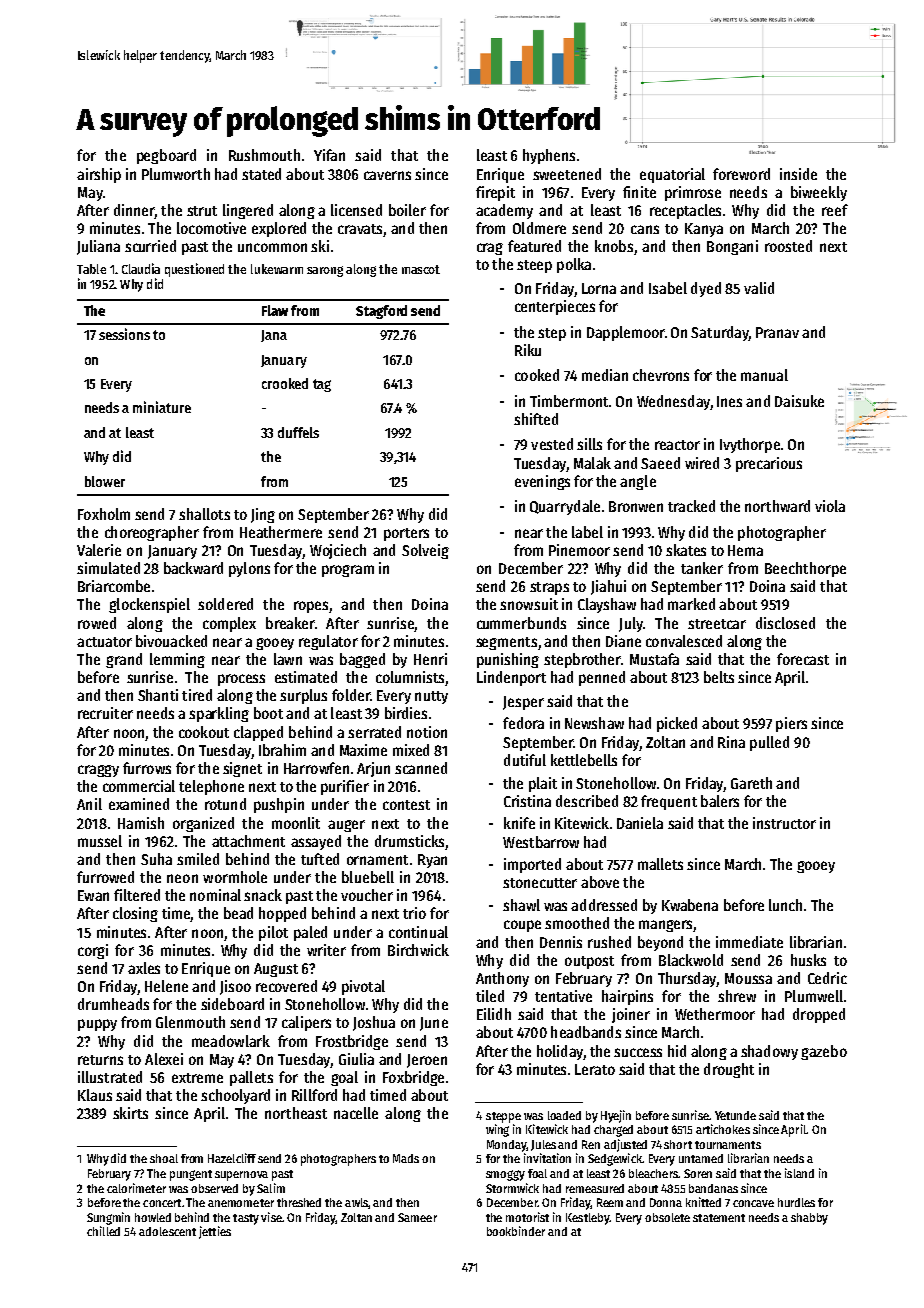 The width and height of the screenshot is (924, 1308). Describe the element at coordinates (363, 987) in the screenshot. I see `pivotal` at that location.
